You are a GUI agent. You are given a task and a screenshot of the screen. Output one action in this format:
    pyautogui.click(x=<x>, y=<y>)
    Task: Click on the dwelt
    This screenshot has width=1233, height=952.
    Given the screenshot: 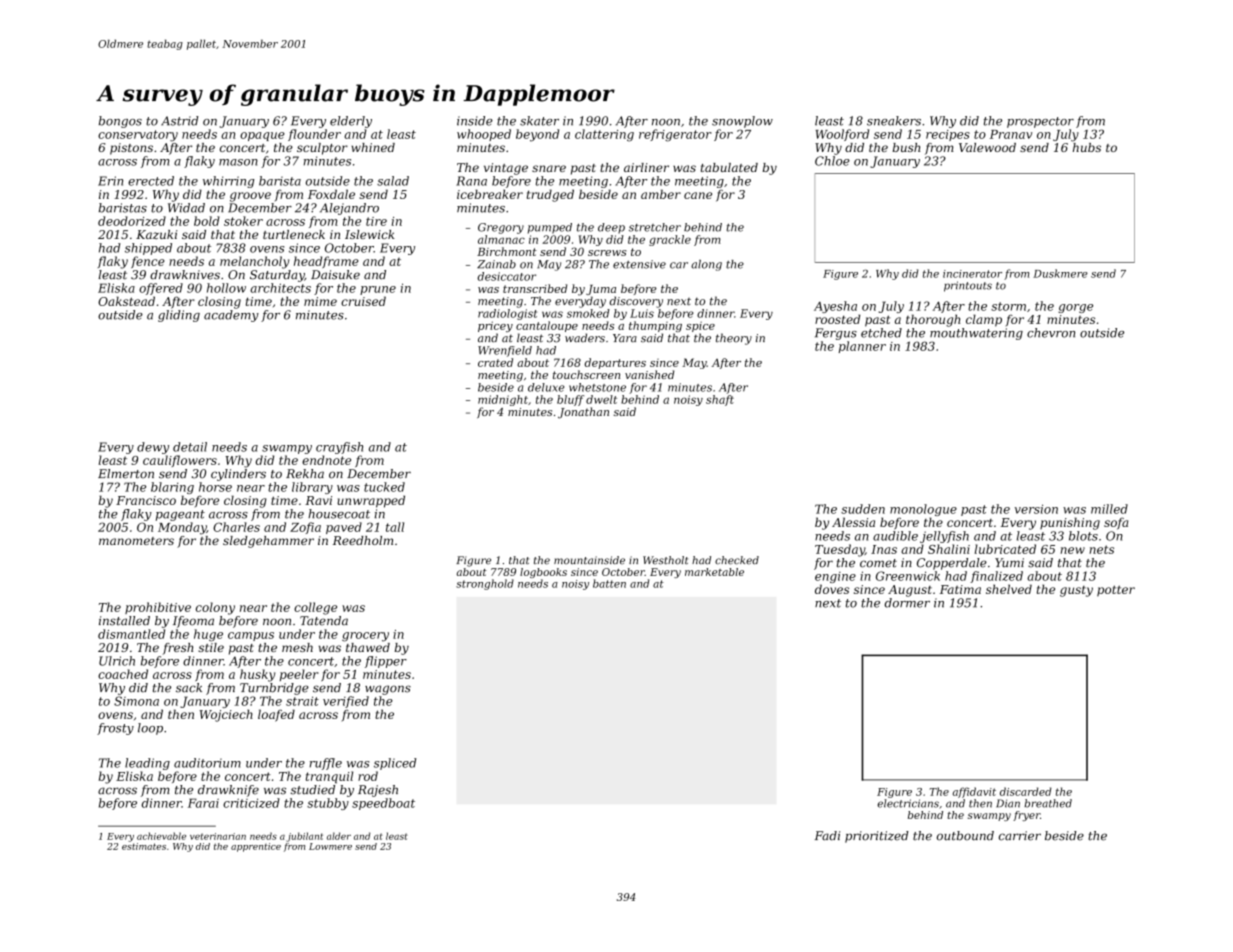 What is the action you would take?
    pyautogui.click(x=601, y=399)
